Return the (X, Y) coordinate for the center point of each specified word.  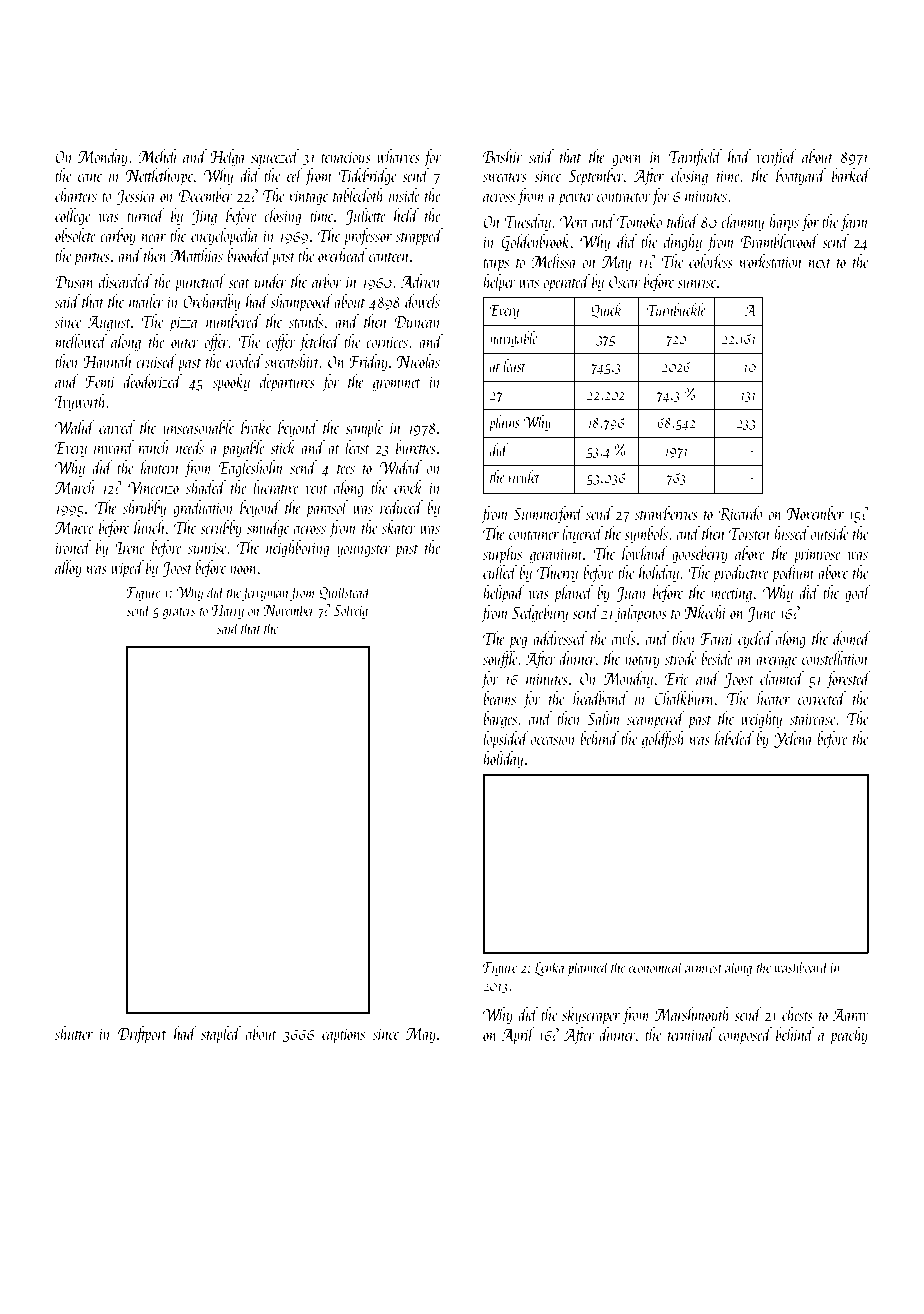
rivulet (524, 476)
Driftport (142, 1035)
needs (190, 447)
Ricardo (740, 514)
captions (343, 1036)
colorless (711, 261)
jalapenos (640, 614)
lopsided (506, 740)
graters (179, 613)
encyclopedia (224, 237)
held (406, 215)
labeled (734, 738)
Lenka (549, 968)
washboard (801, 966)
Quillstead (345, 592)
